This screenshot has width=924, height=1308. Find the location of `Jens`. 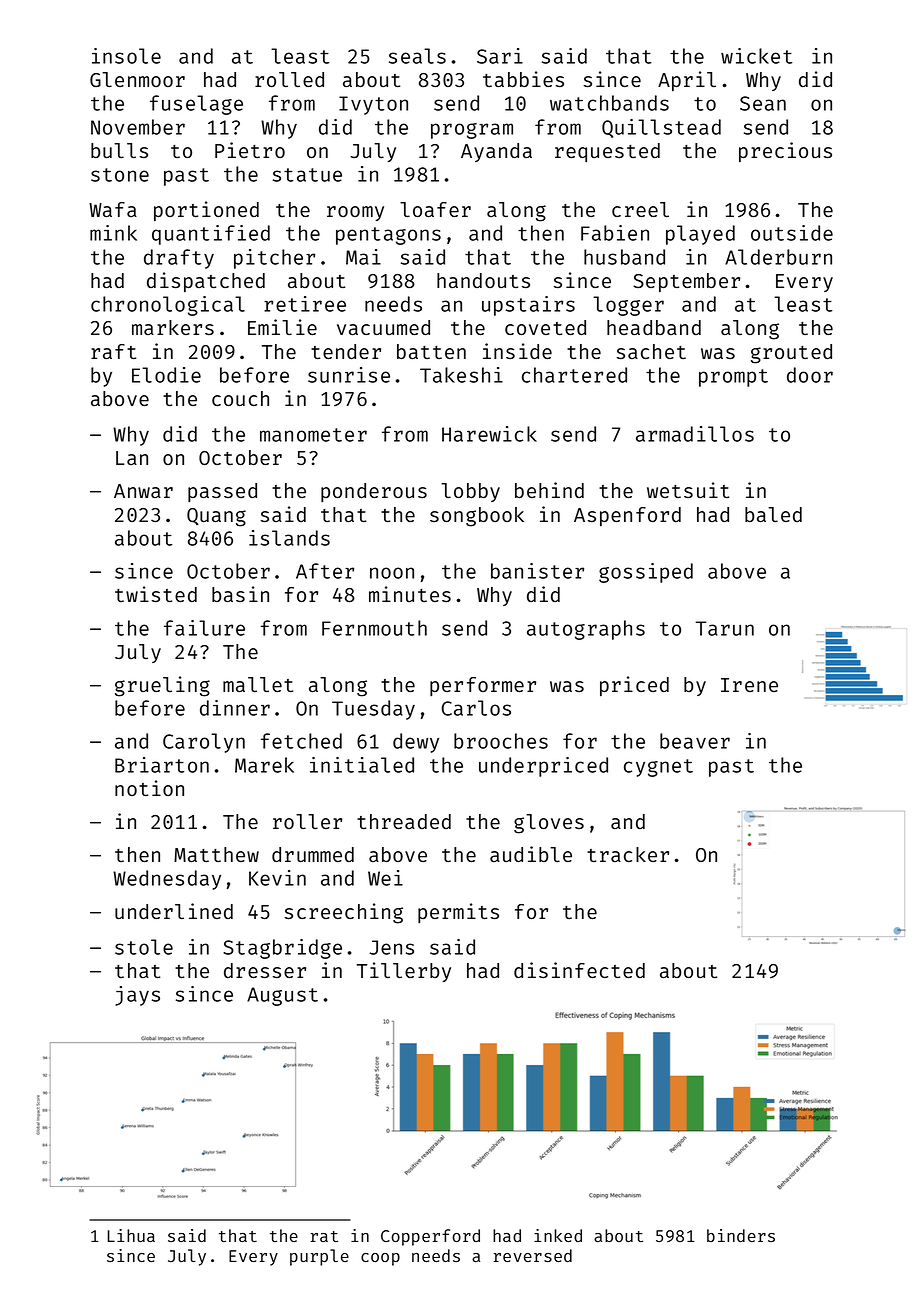

Jens is located at coordinates (391, 947).
